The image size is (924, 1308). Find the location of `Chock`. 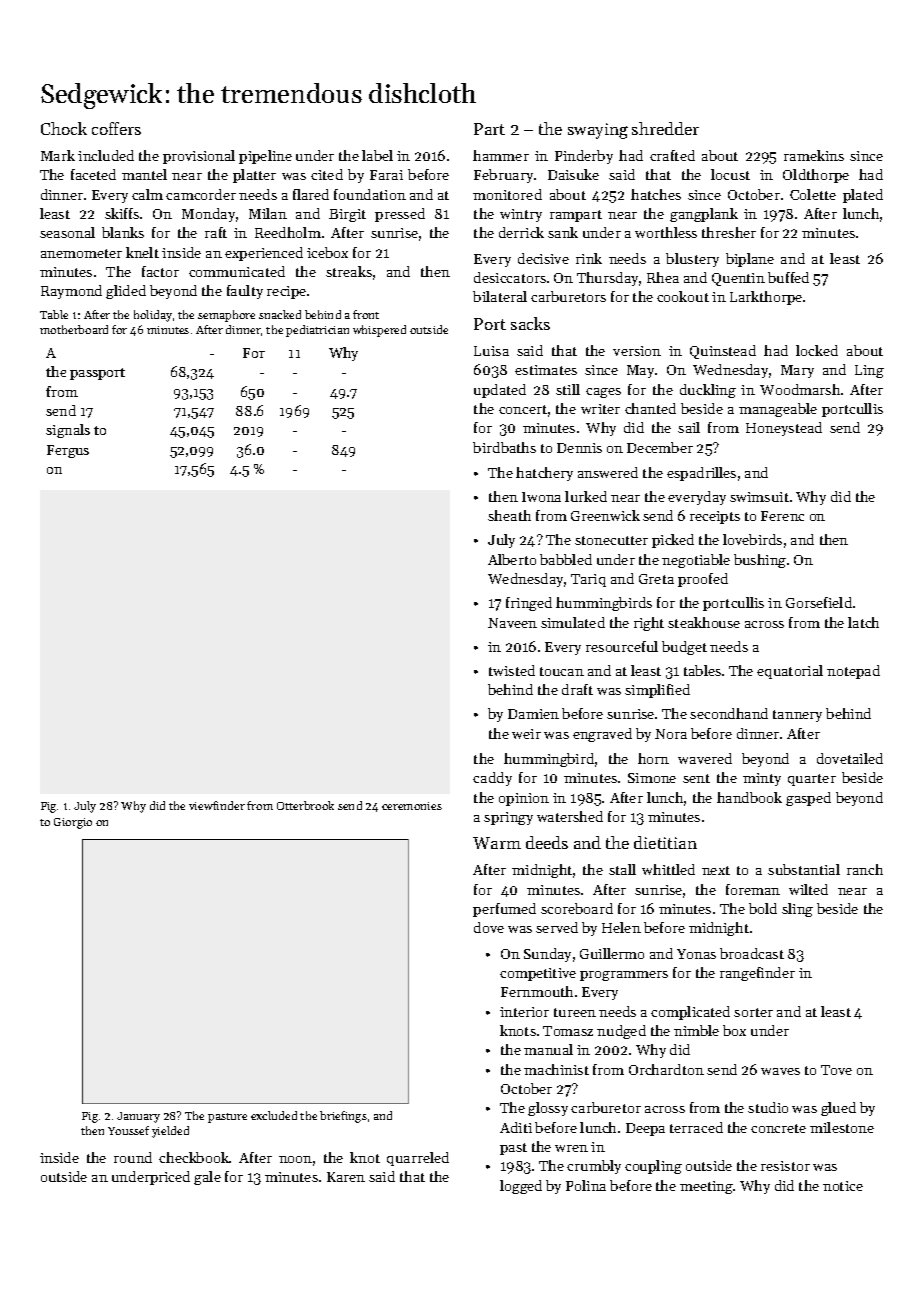

Chock is located at coordinates (64, 128).
